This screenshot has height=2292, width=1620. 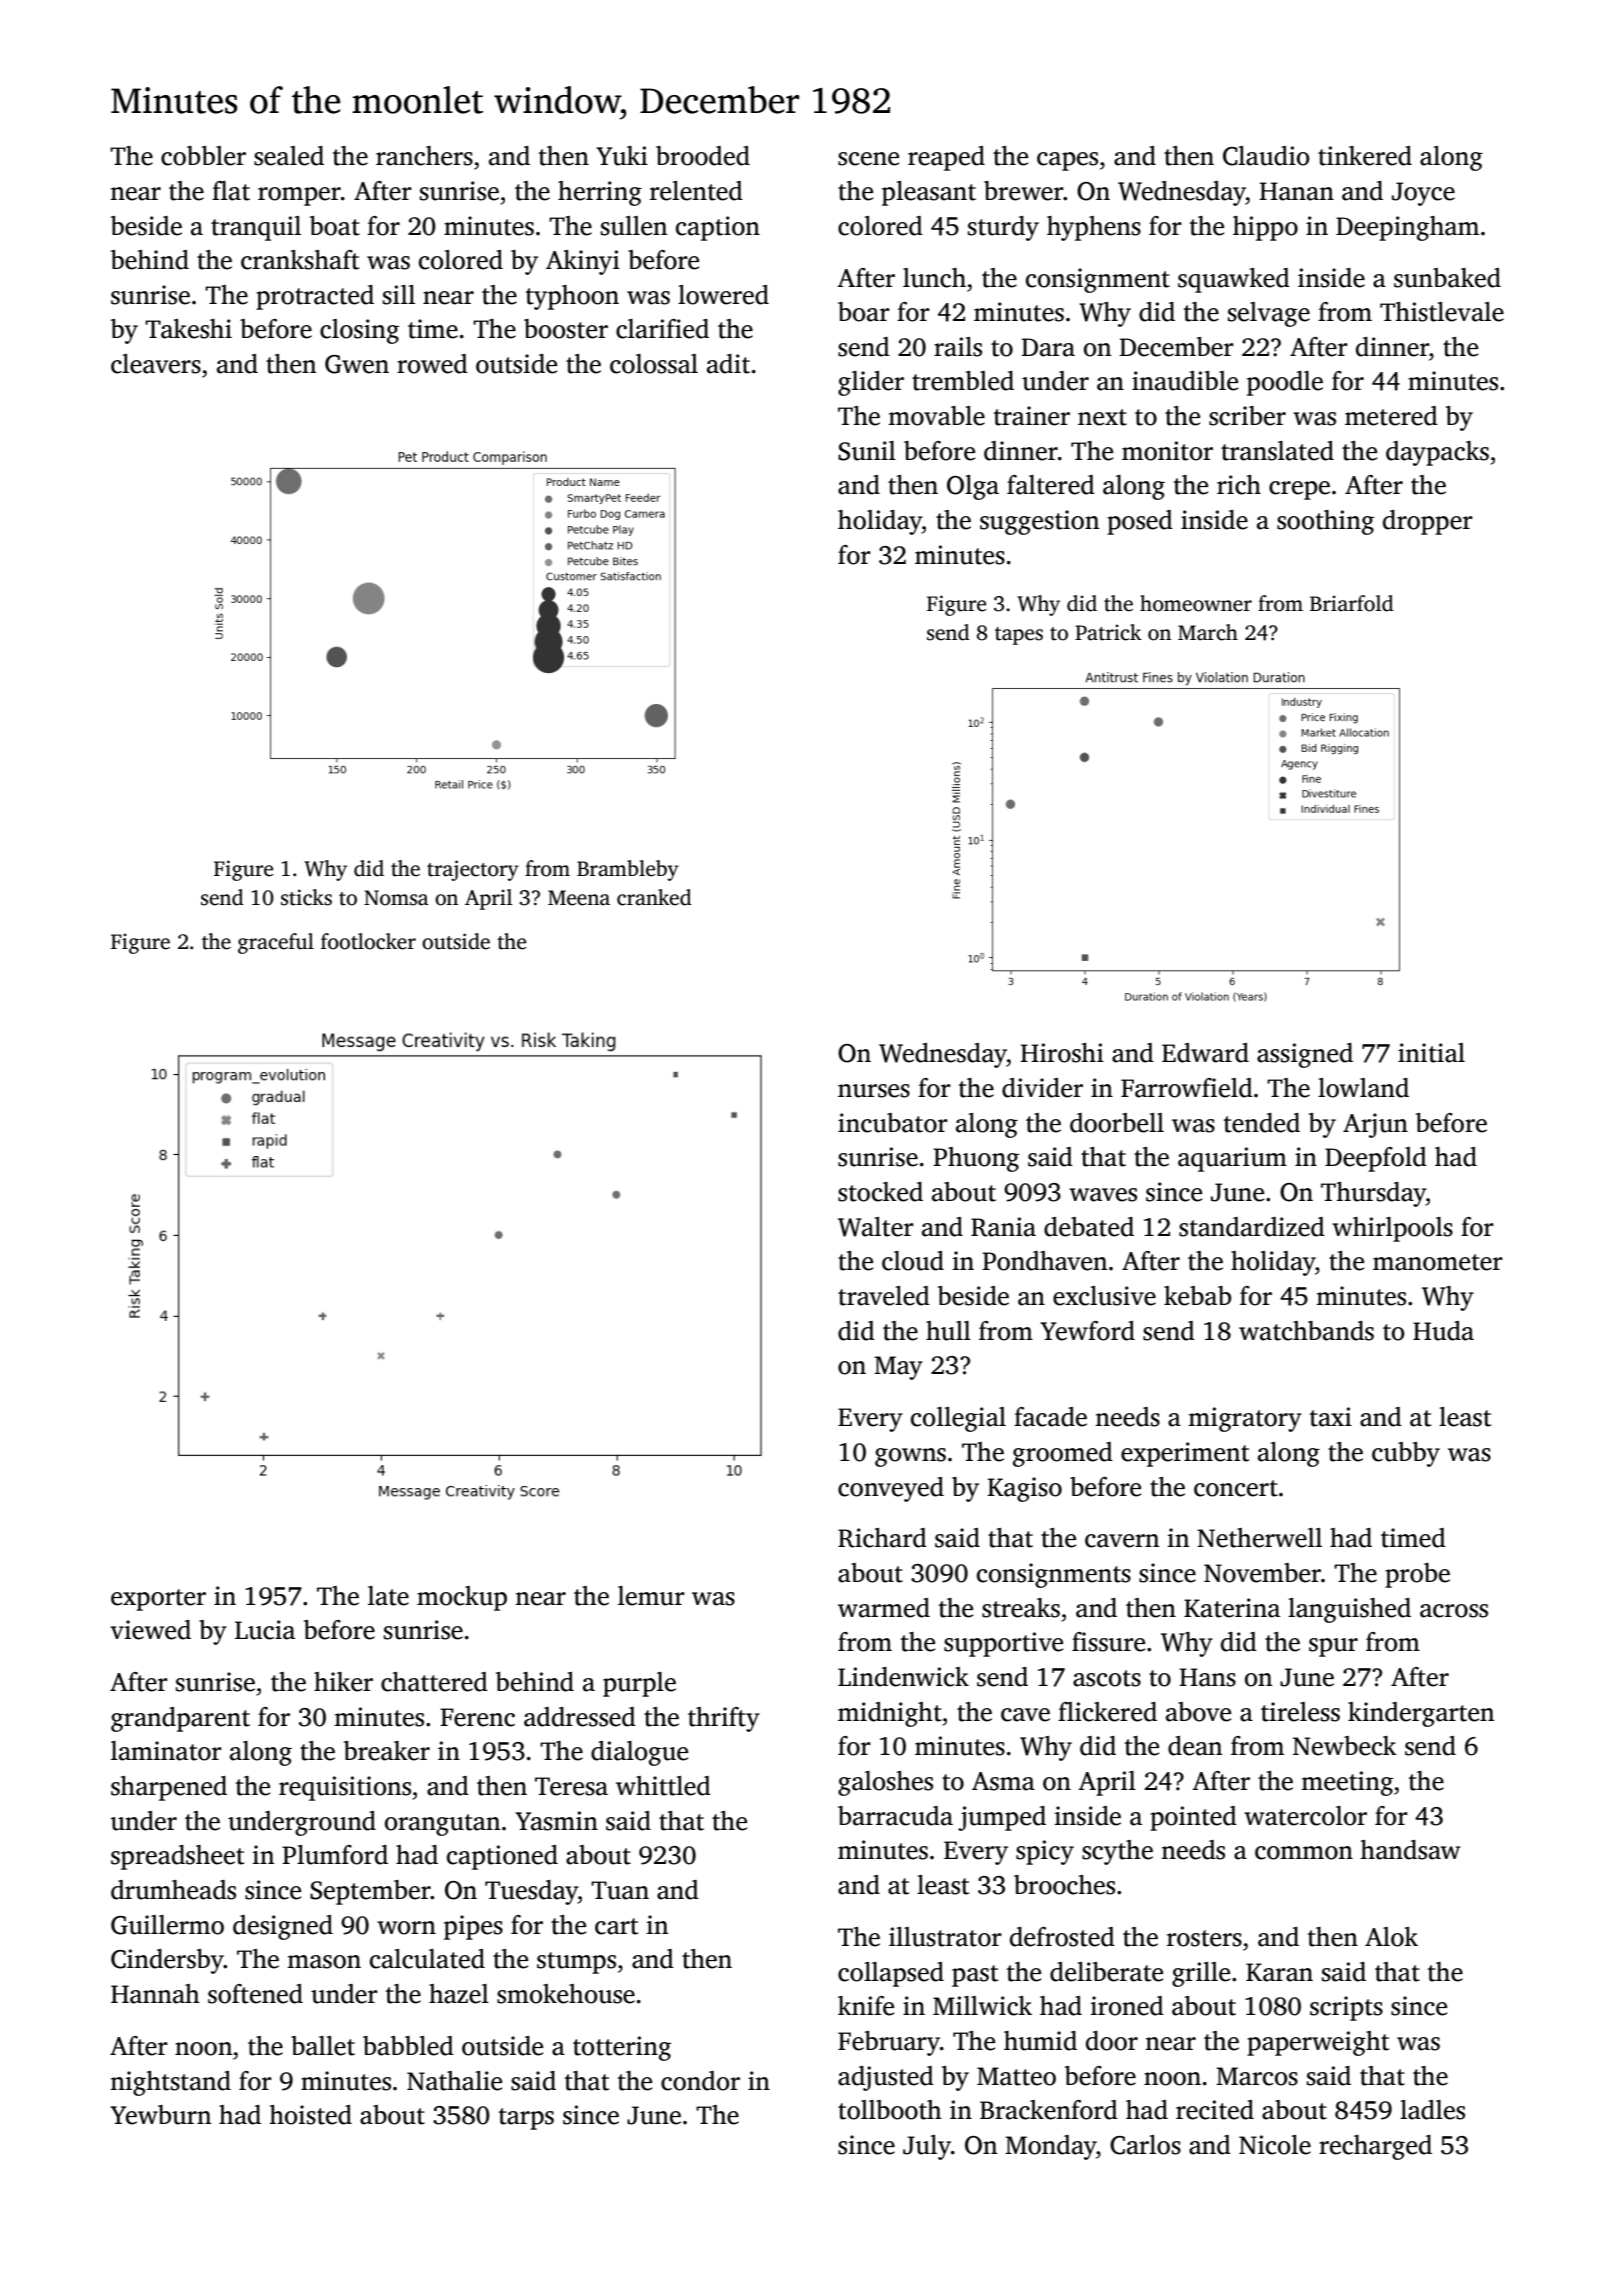 I want to click on tollbooth, so click(x=890, y=2110).
